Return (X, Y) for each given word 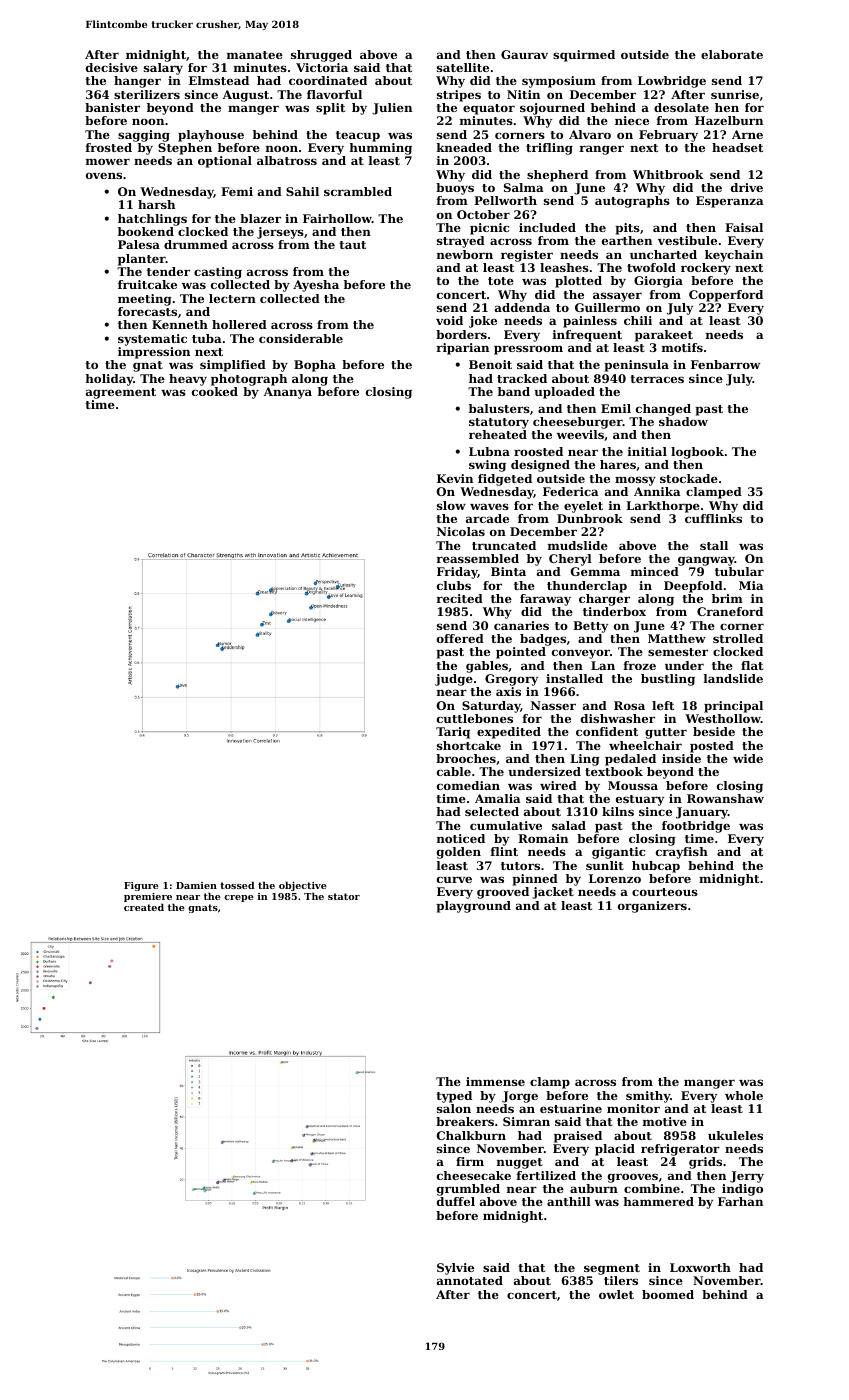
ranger (602, 150)
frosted (109, 147)
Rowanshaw (725, 798)
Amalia (498, 798)
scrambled (358, 191)
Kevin (455, 478)
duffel (456, 1201)
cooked (215, 391)
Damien (196, 885)
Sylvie (455, 1269)
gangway (706, 561)
